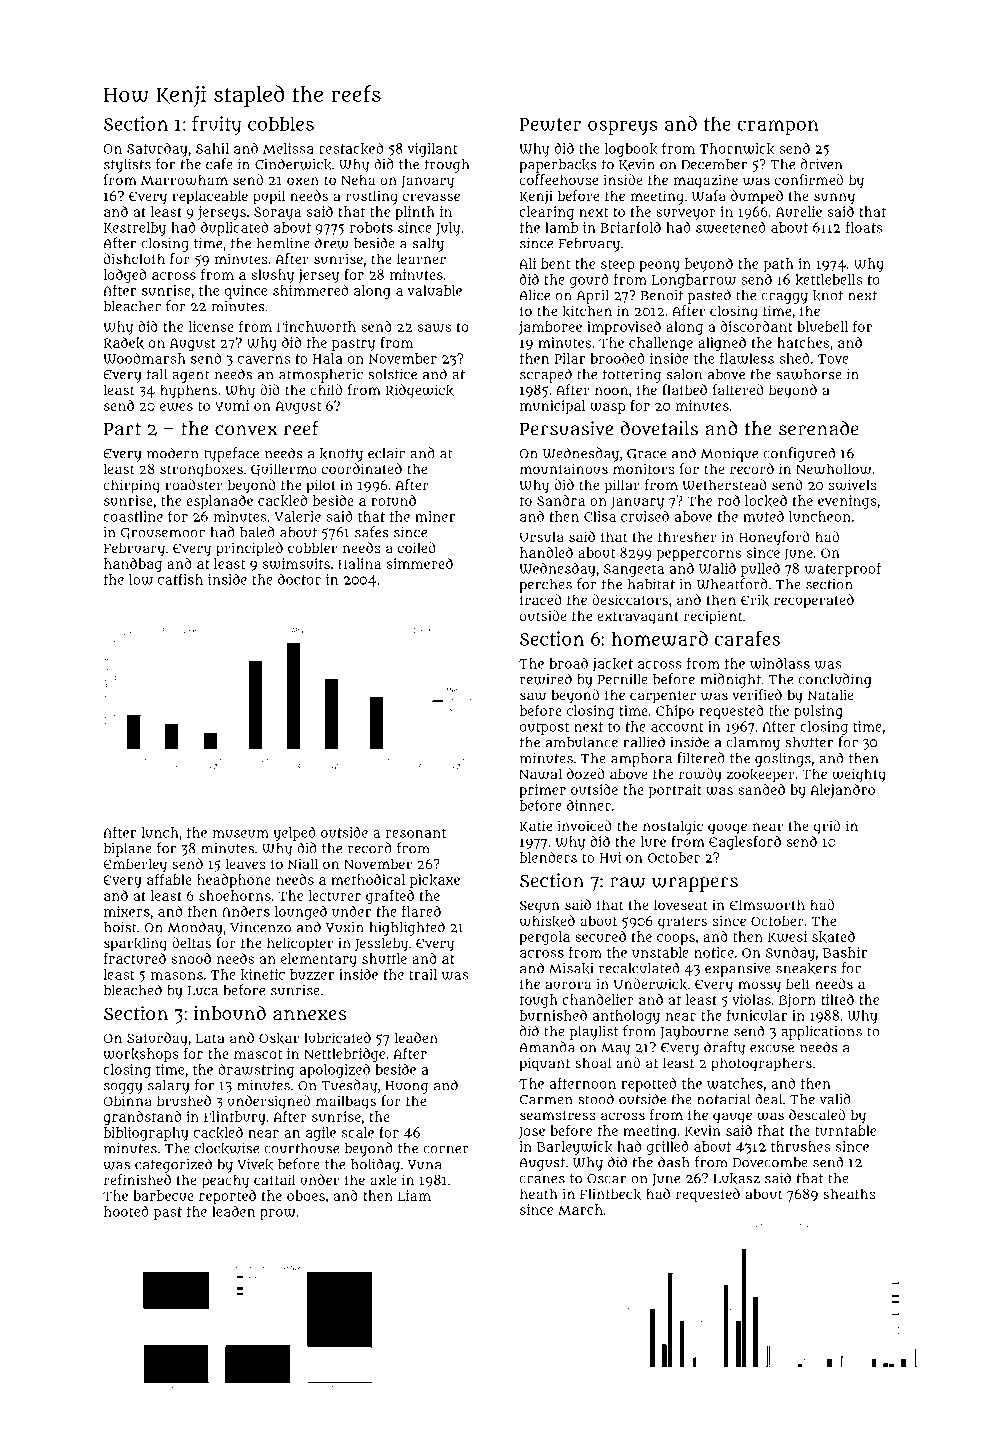 The image size is (990, 1434). What do you see at coordinates (727, 829) in the image?
I see `gouge` at bounding box center [727, 829].
